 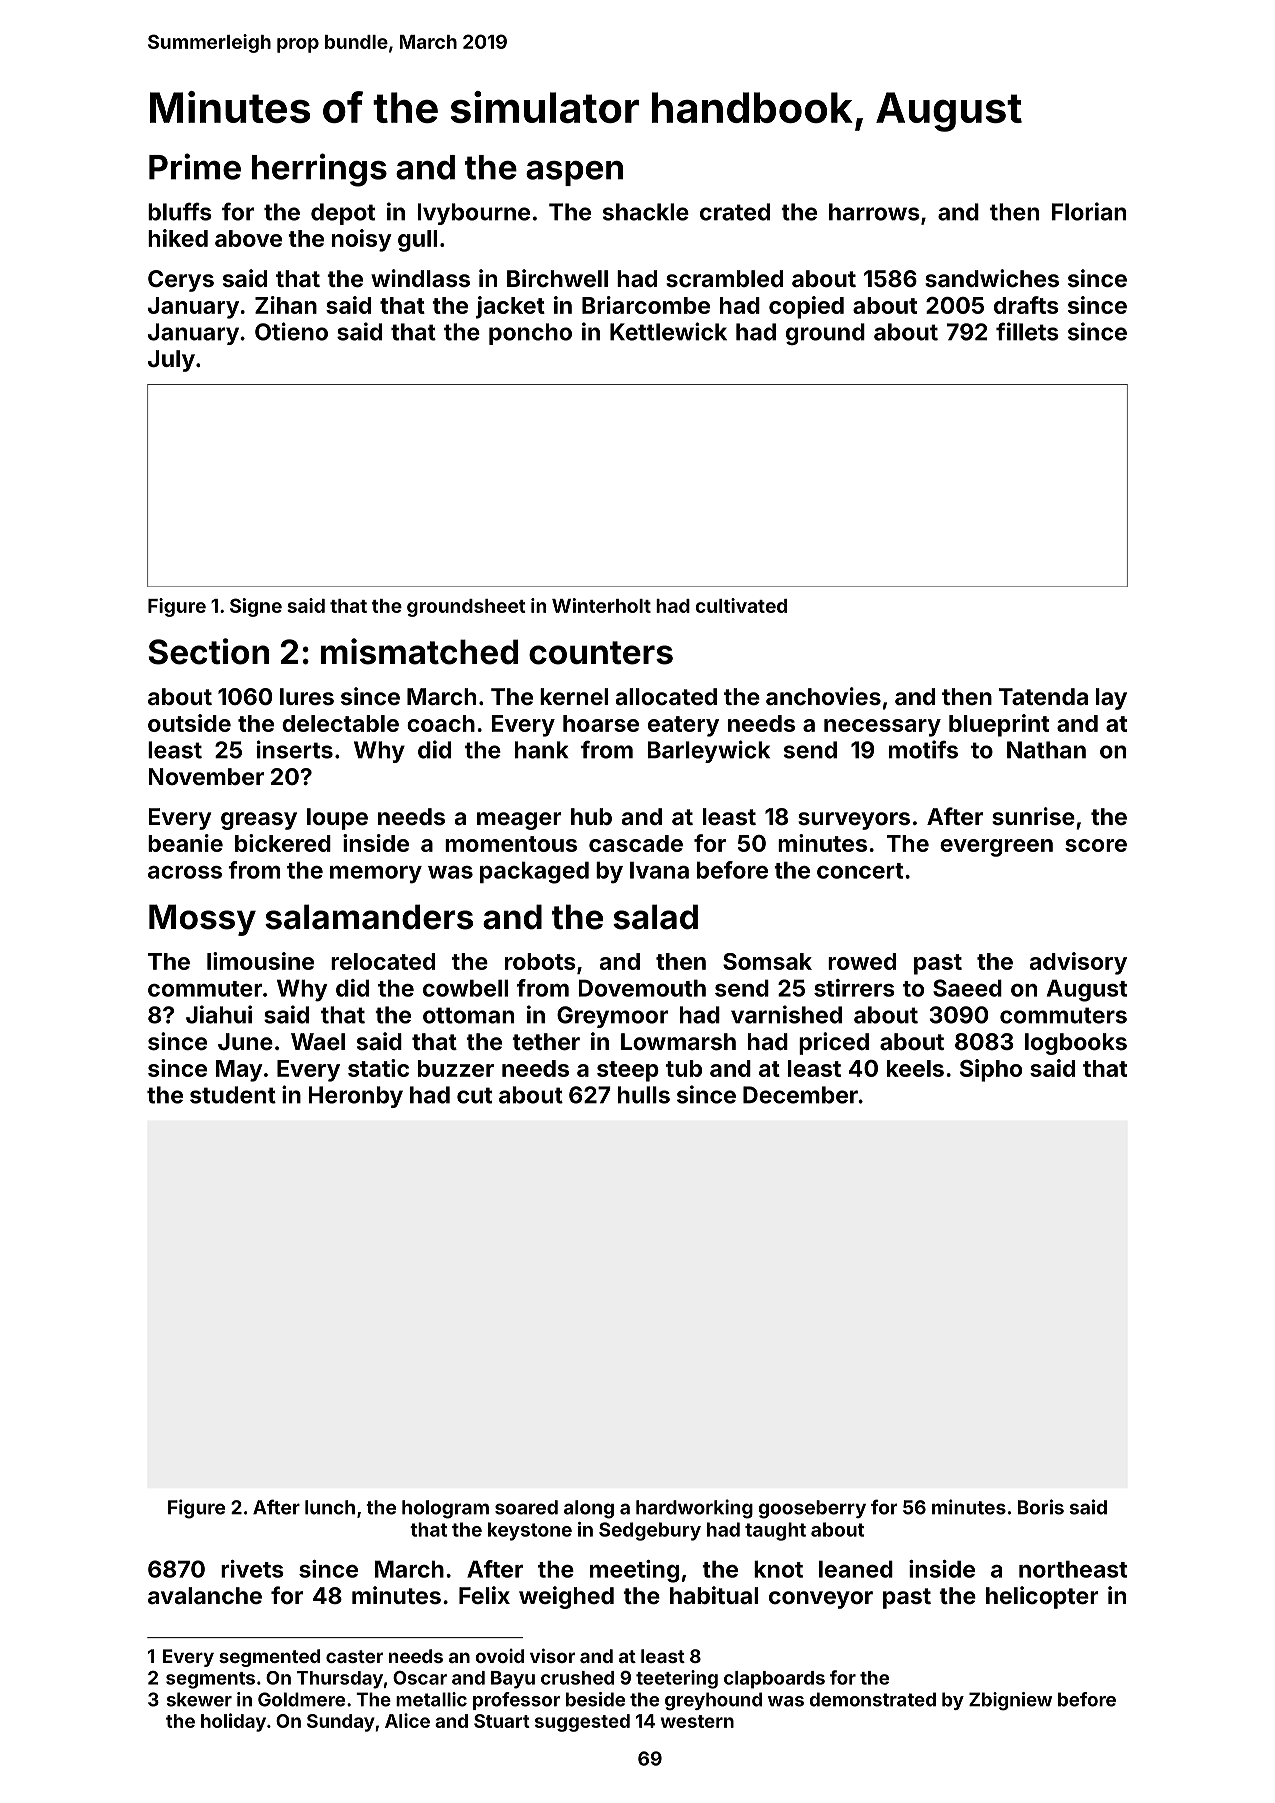 What do you see at coordinates (319, 170) in the image?
I see `herrings` at bounding box center [319, 170].
